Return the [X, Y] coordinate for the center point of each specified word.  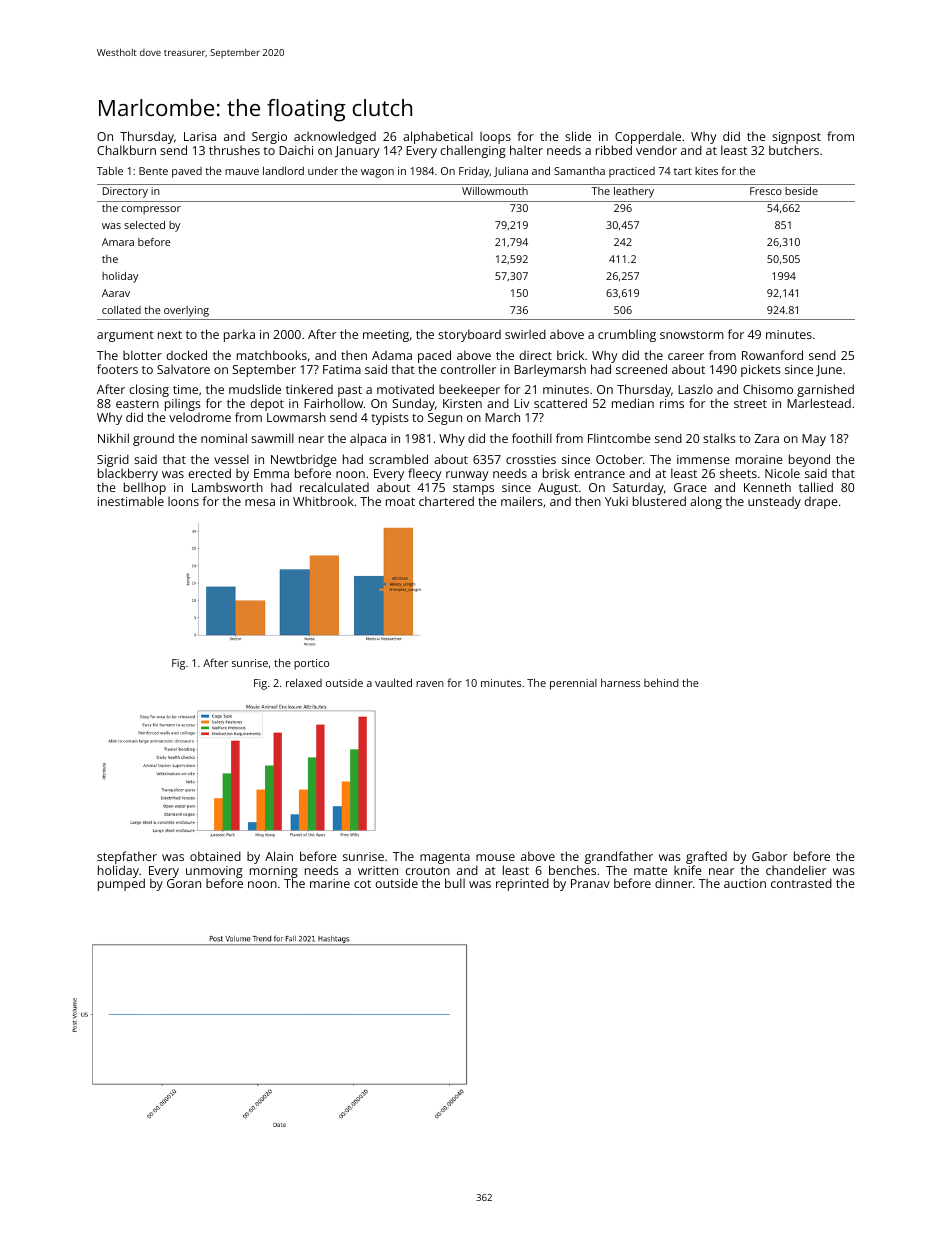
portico [311, 664]
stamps [473, 489]
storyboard [469, 335]
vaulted [393, 682]
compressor [151, 210]
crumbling [627, 335]
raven [430, 684]
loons [183, 501]
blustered [659, 501]
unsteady [774, 502]
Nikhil [113, 438]
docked [186, 355]
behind [661, 682]
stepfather [127, 857]
